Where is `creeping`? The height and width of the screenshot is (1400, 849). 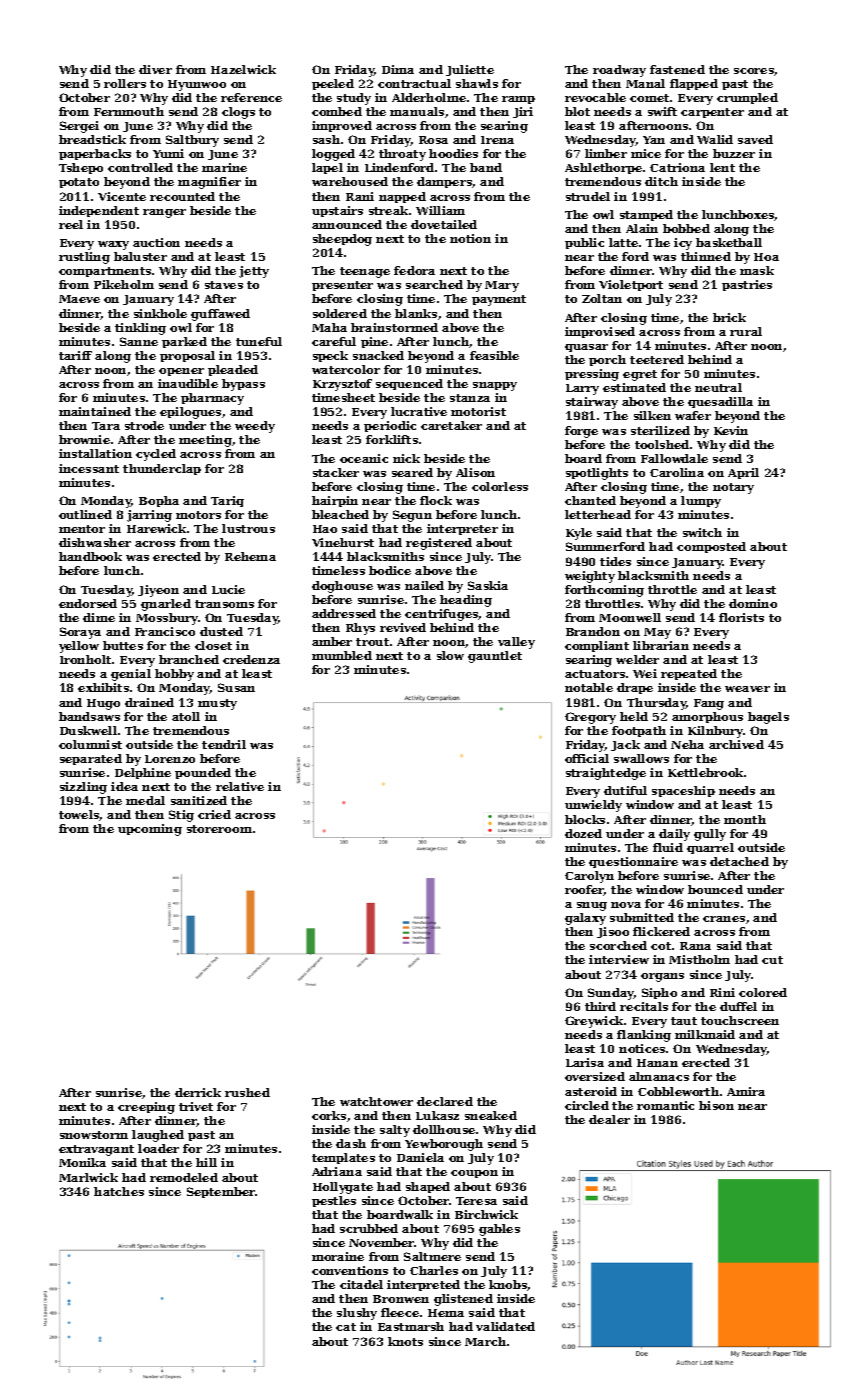
creeping is located at coordinates (146, 1108).
